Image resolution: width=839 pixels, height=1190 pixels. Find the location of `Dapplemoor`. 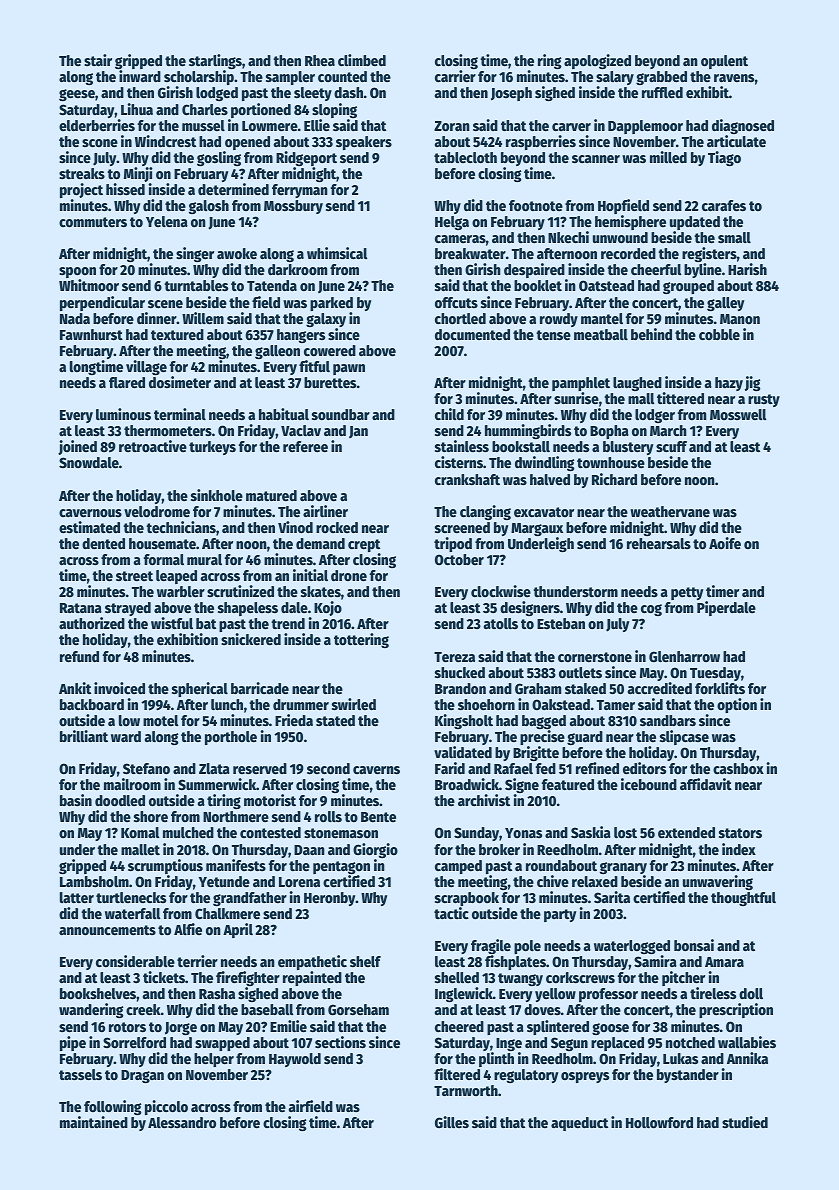

Dapplemoor is located at coordinates (645, 127).
